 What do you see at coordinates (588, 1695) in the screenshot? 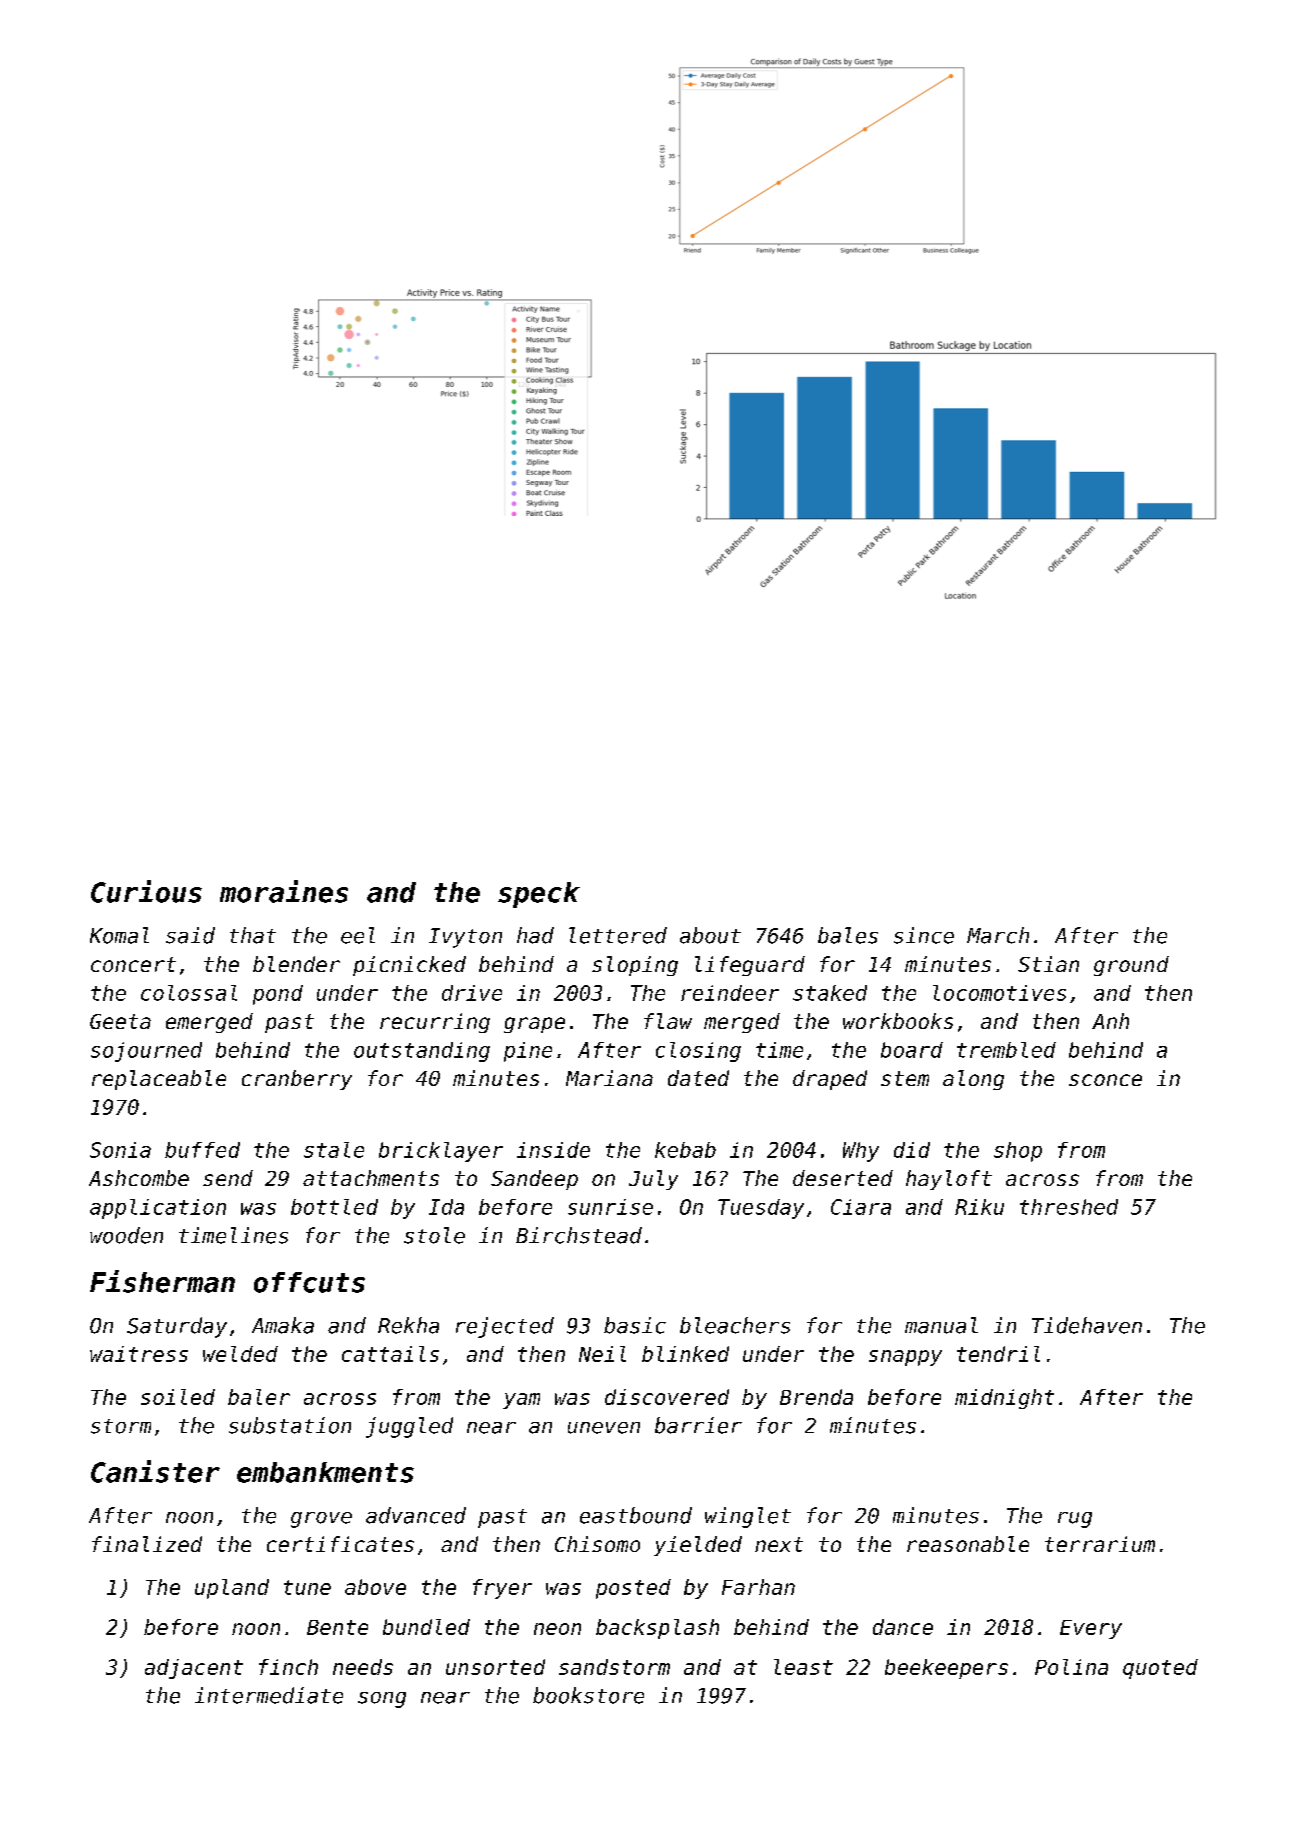
I see `bookstore` at bounding box center [588, 1695].
